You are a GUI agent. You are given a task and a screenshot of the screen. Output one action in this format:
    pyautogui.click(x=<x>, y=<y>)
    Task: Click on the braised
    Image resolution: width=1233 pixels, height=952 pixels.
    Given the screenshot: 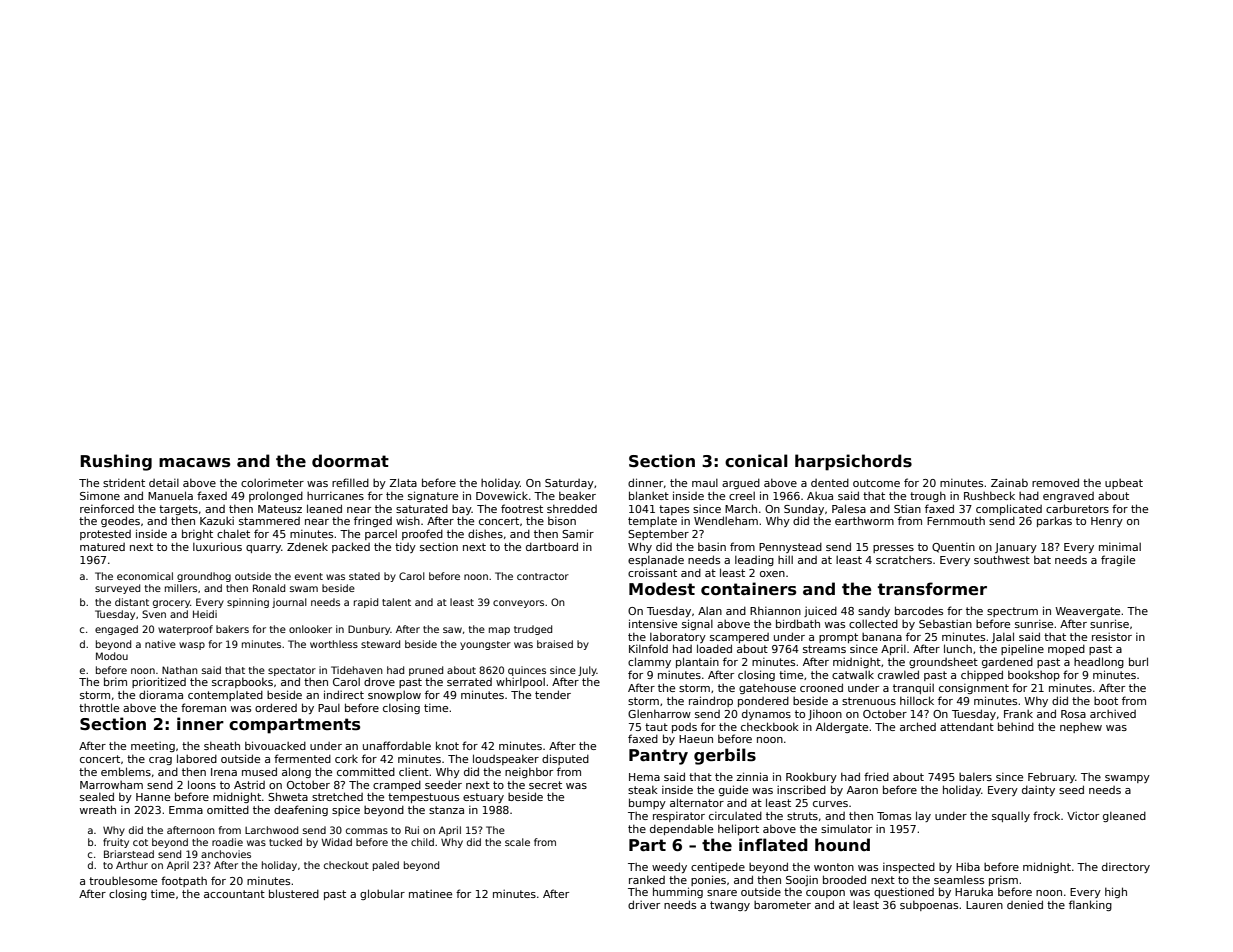 What is the action you would take?
    pyautogui.click(x=555, y=644)
